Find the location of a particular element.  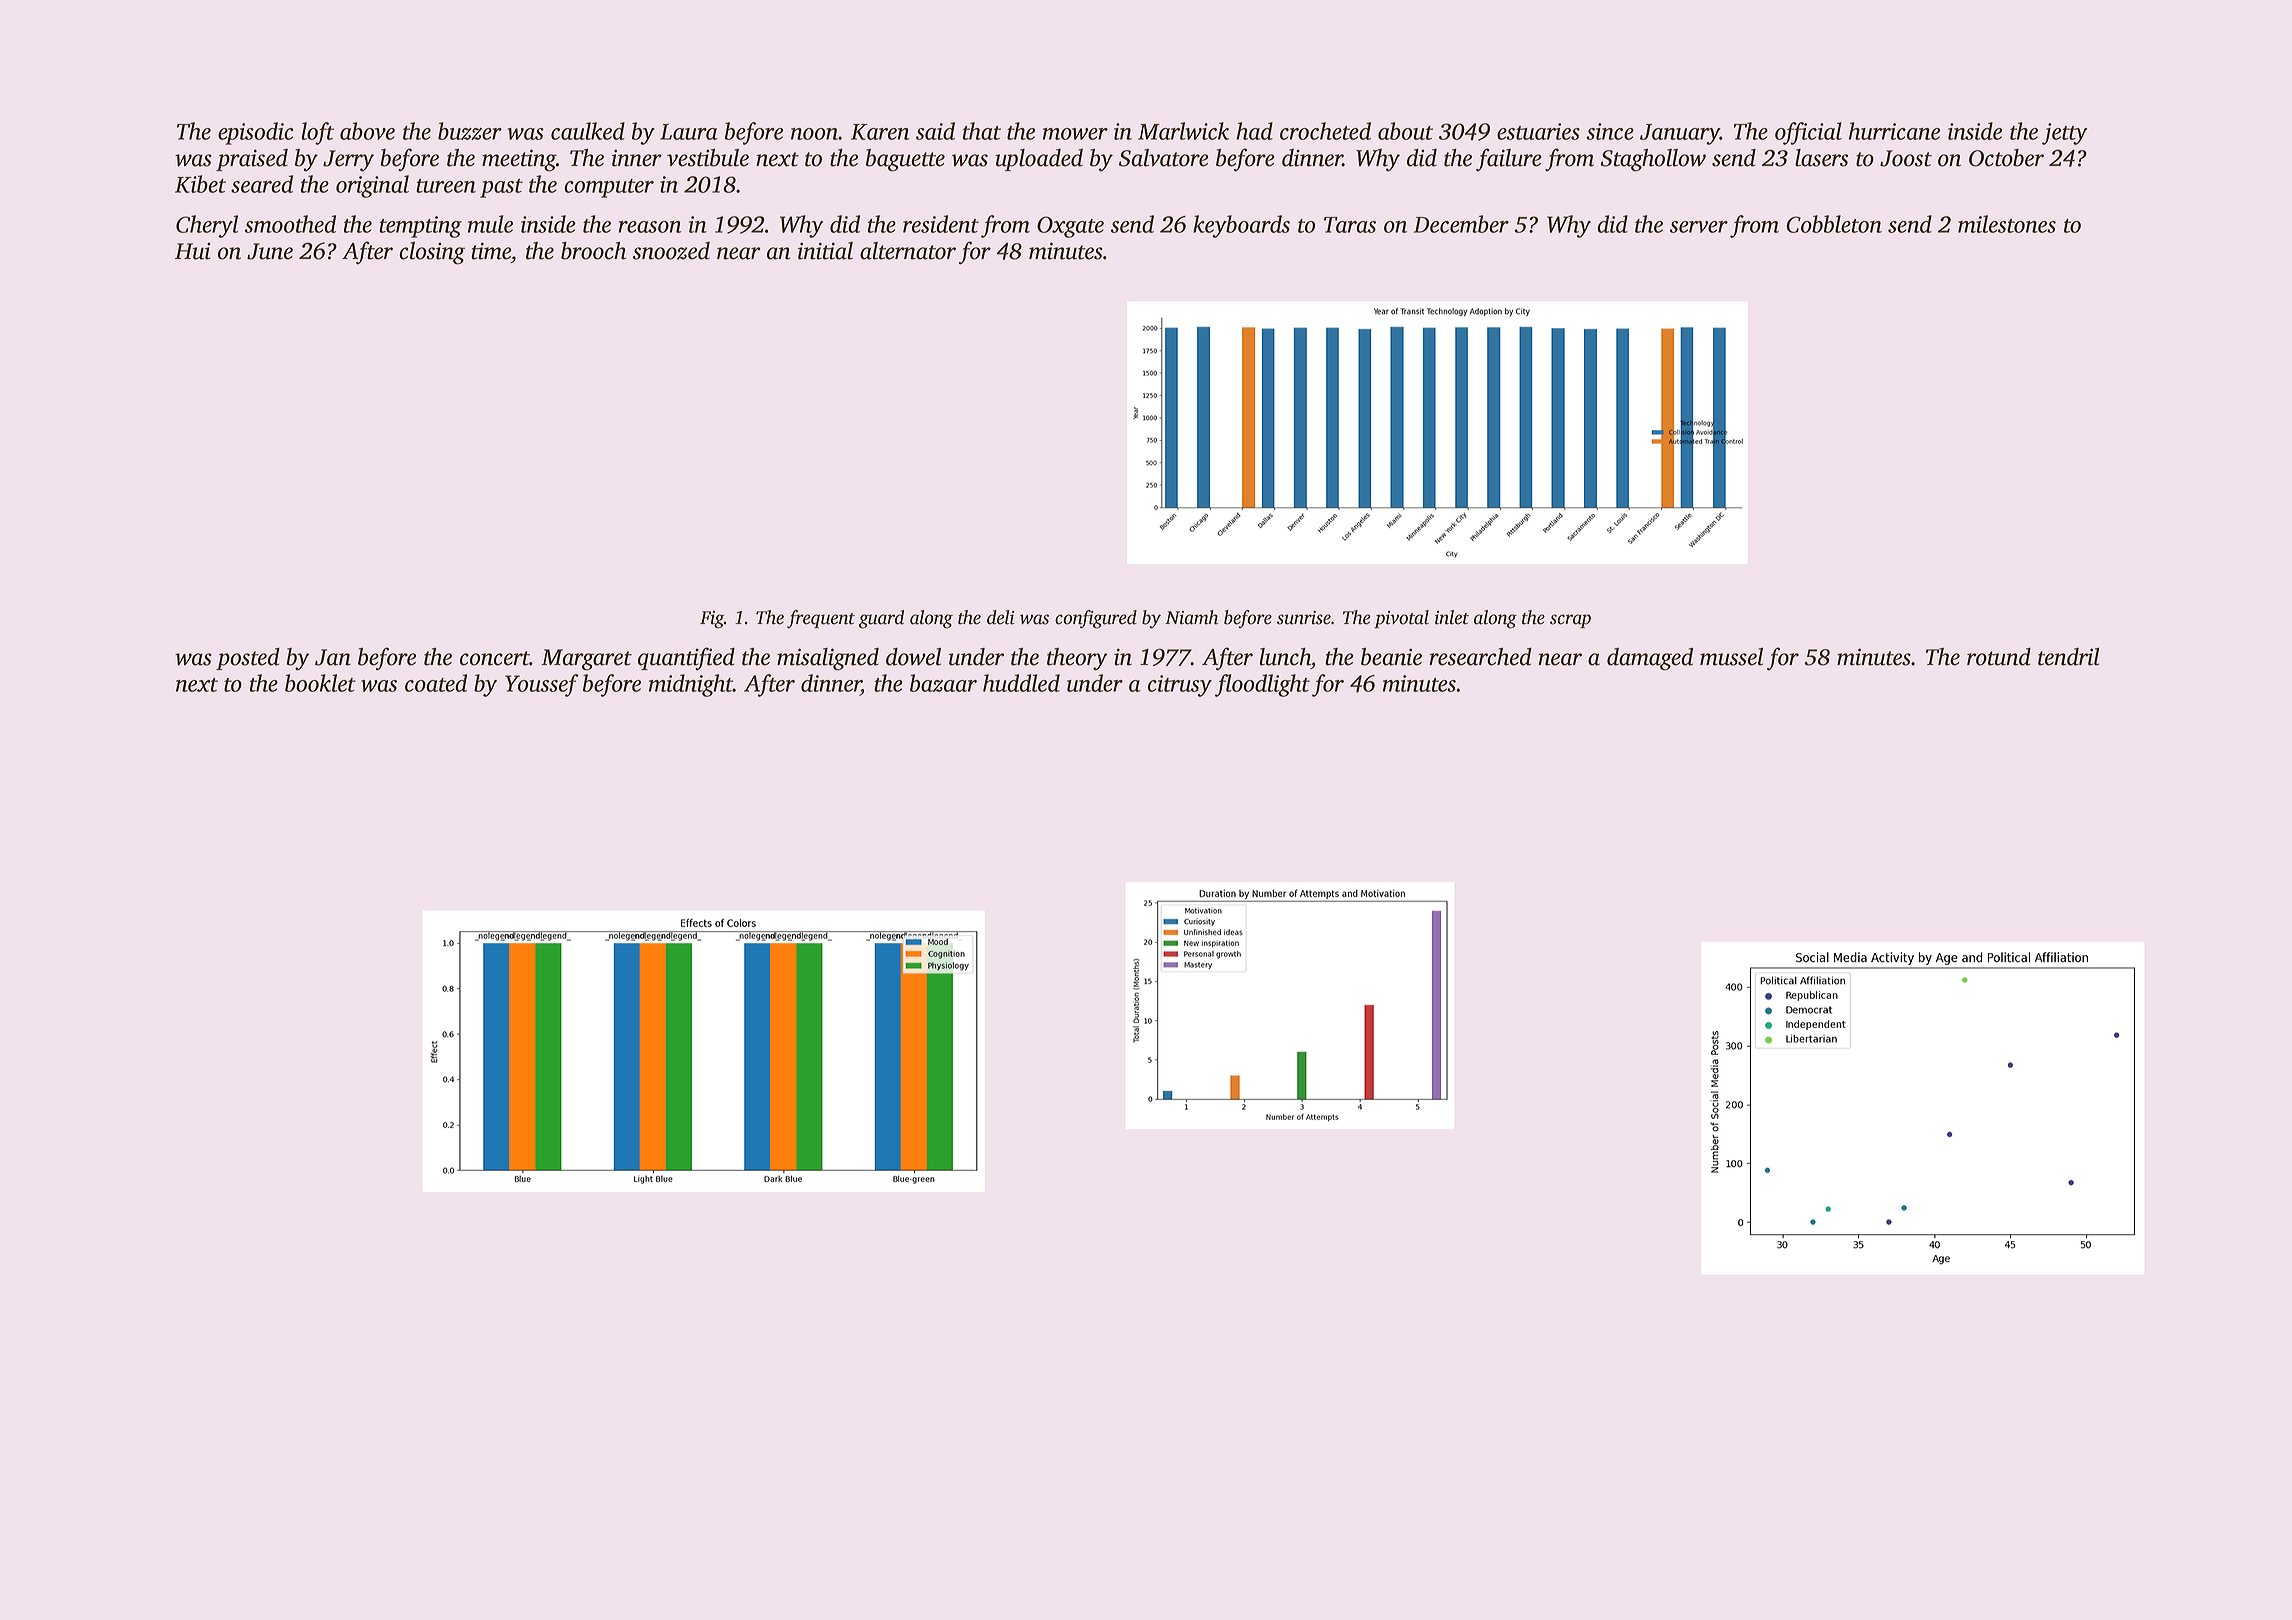

time is located at coordinates (491, 251).
